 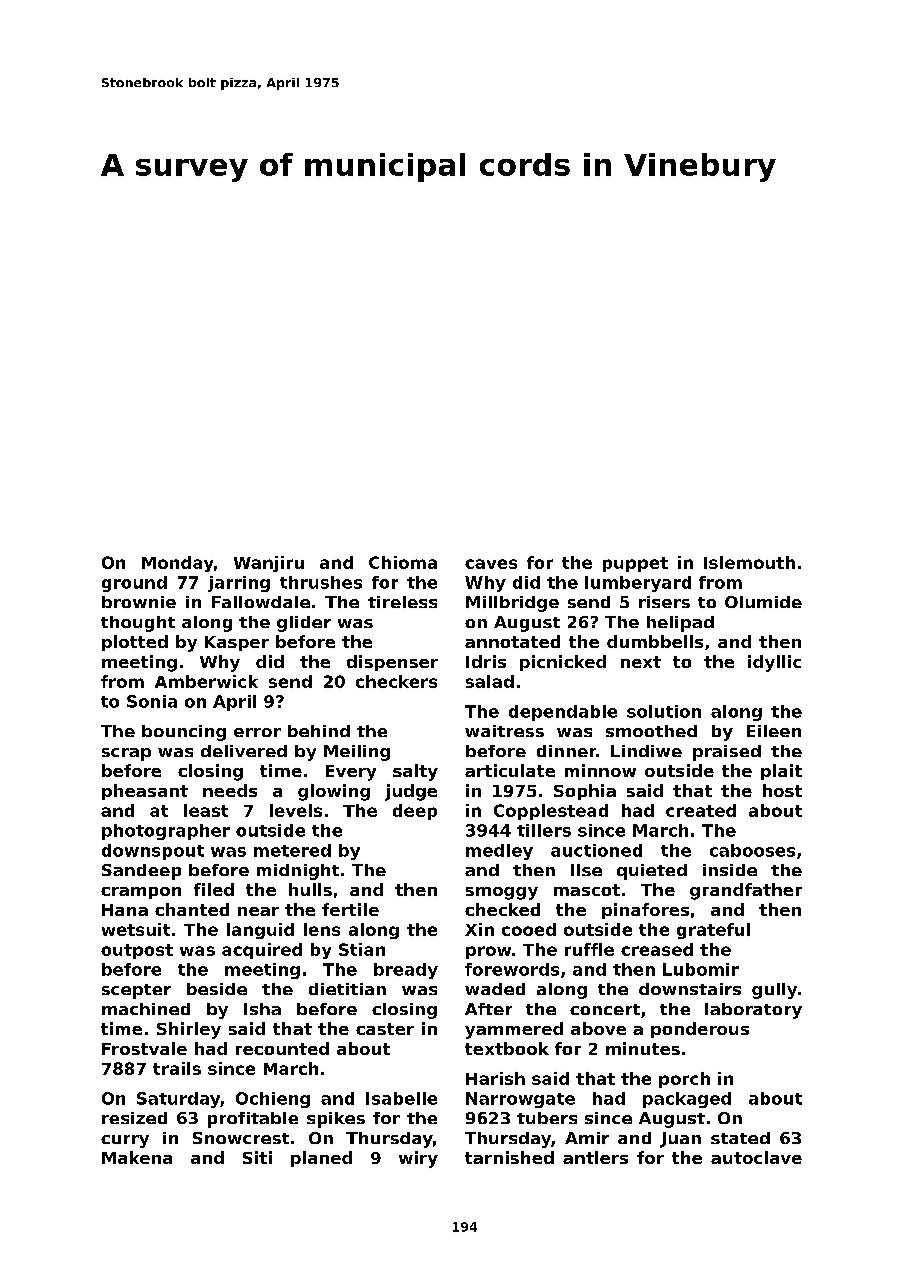 I want to click on fertile, so click(x=350, y=909).
